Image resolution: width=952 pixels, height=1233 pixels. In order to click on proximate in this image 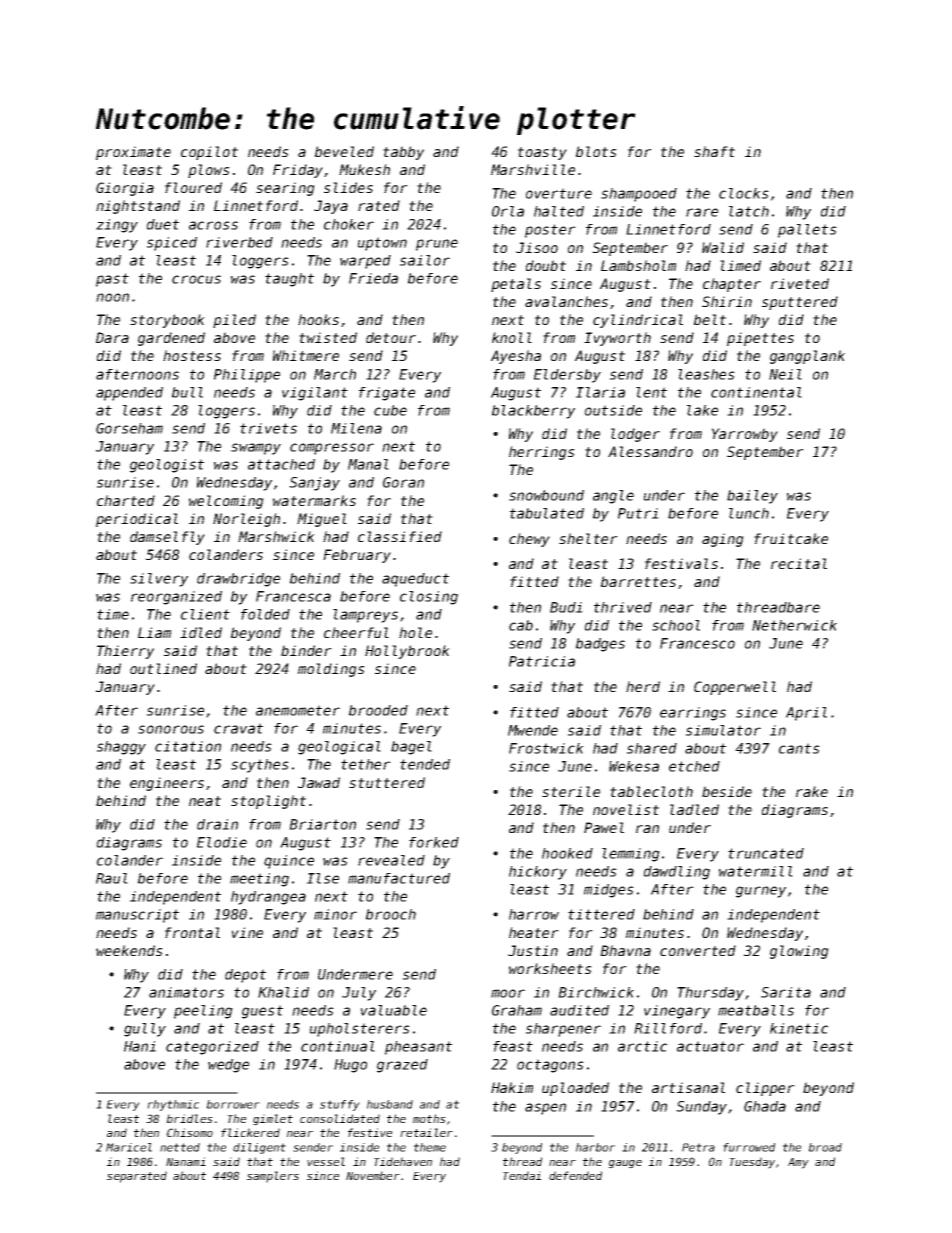, I will do `click(133, 153)`.
